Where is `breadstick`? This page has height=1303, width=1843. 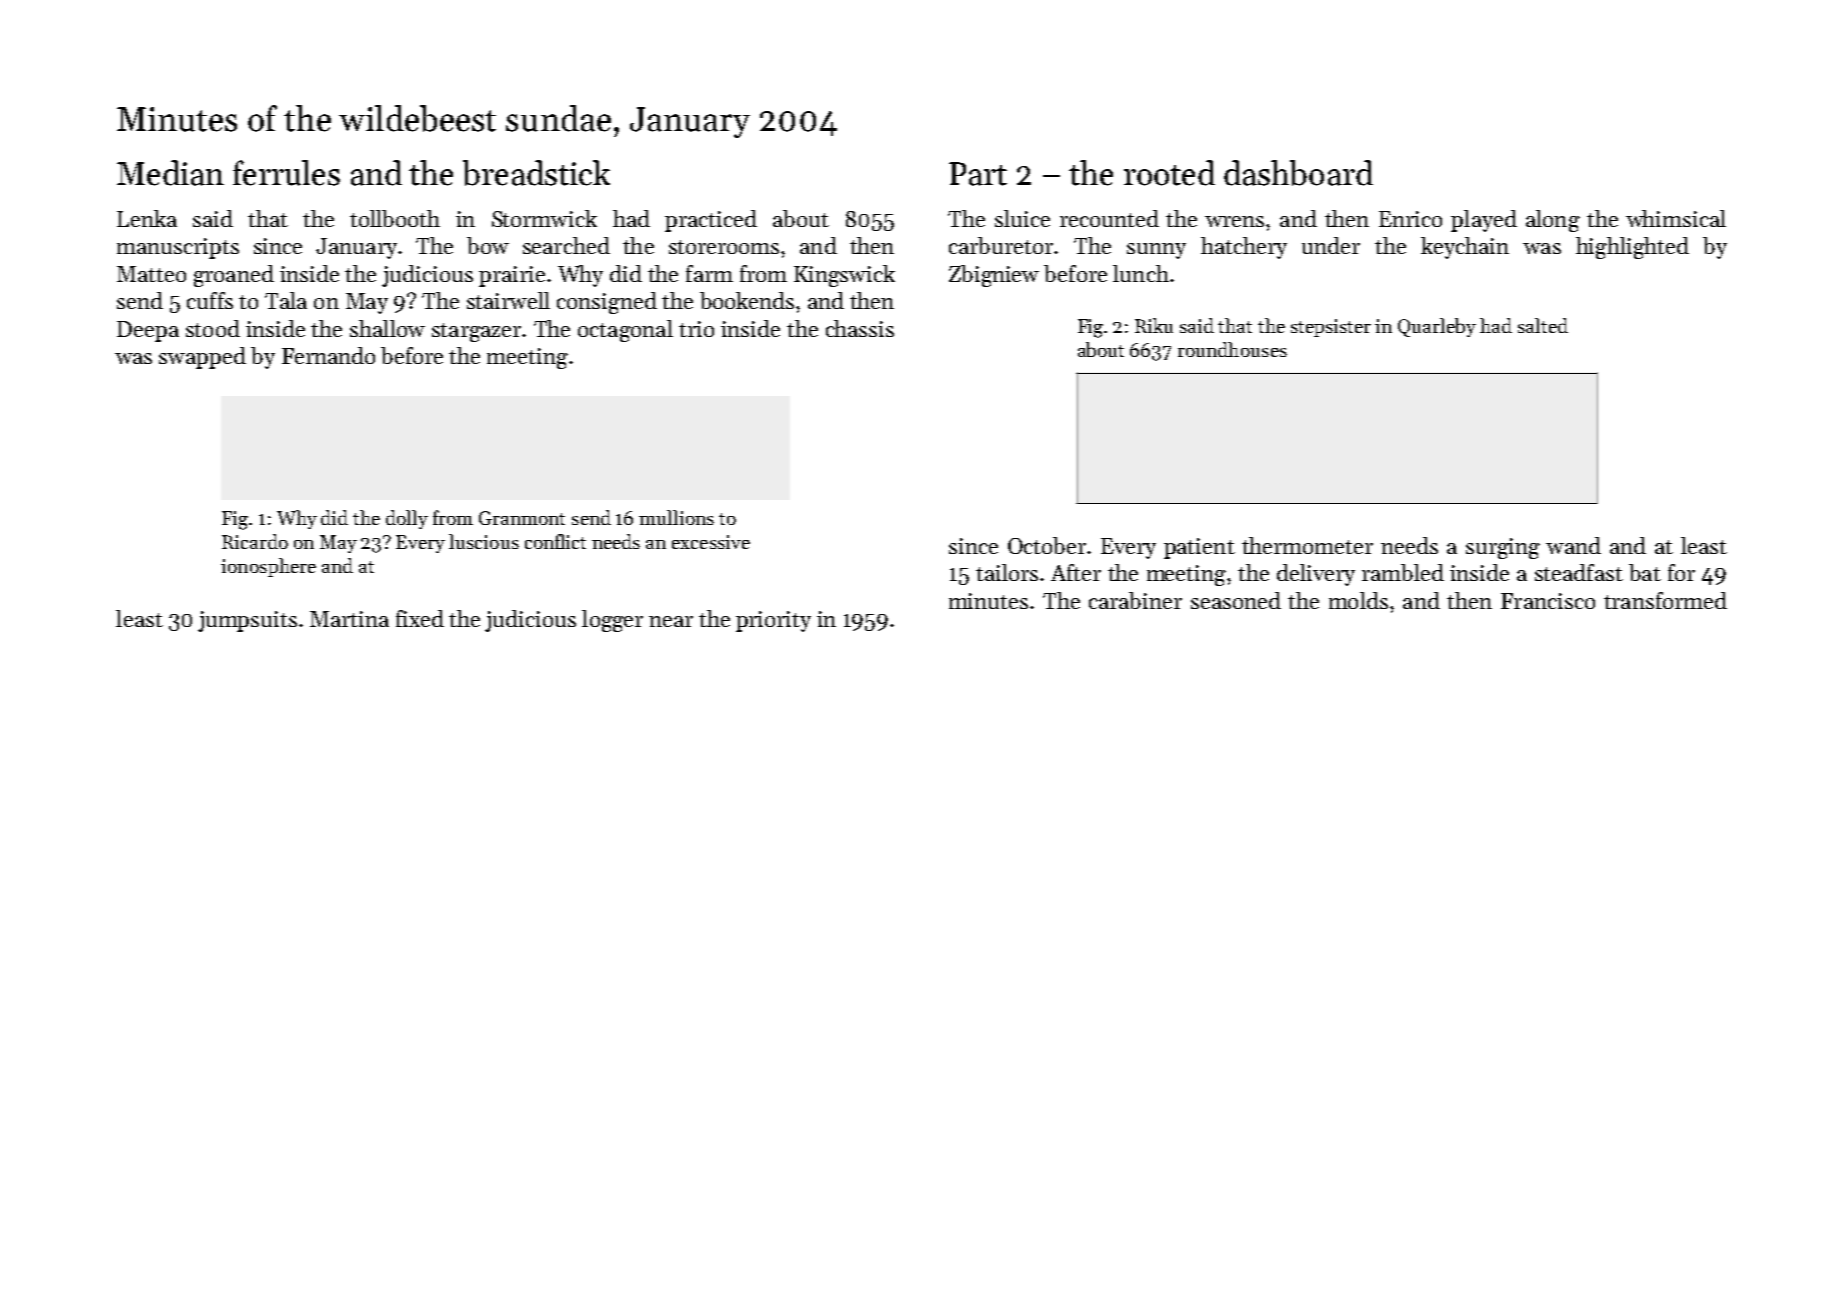
breadstick is located at coordinates (536, 173).
